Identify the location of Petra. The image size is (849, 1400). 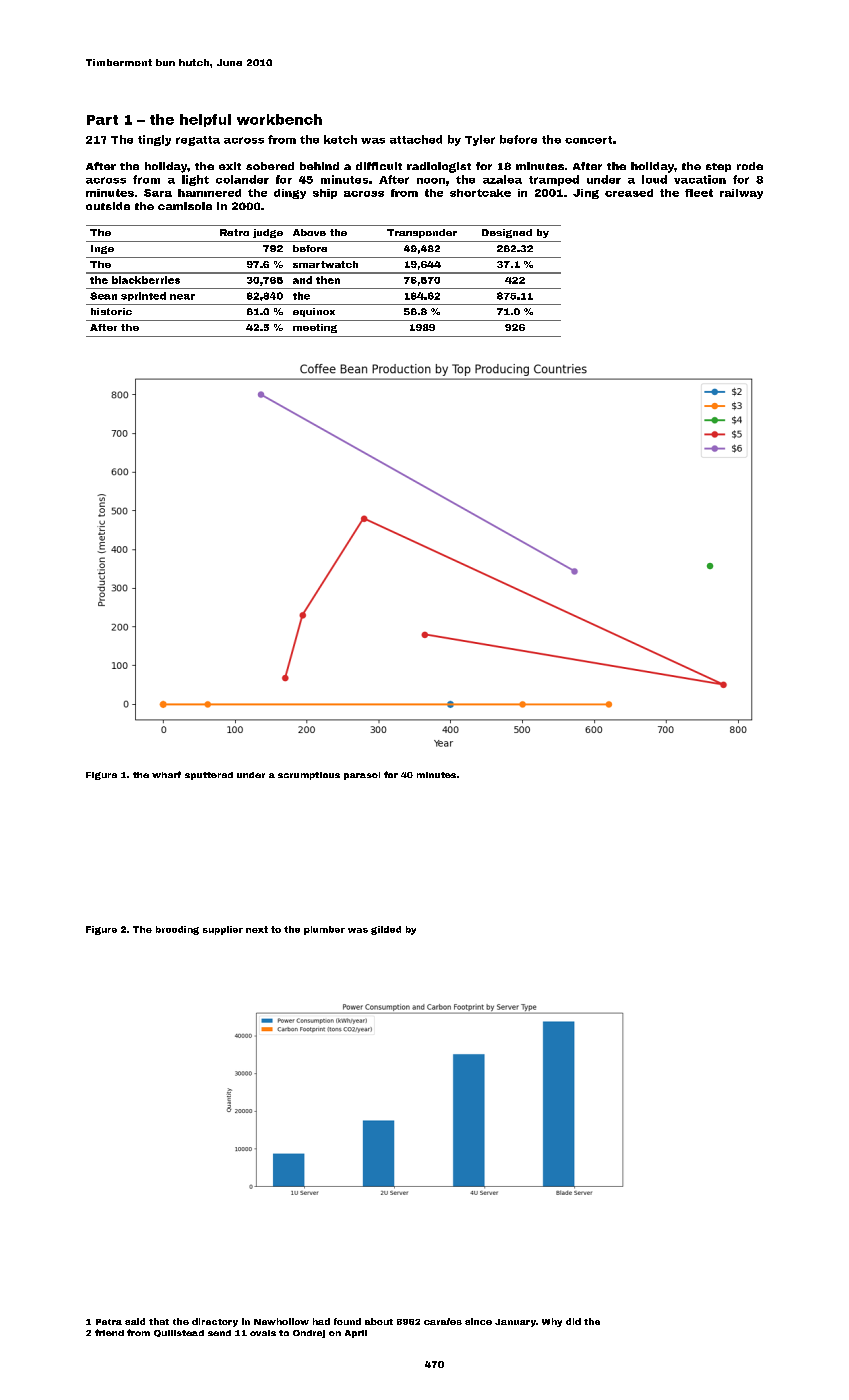
(109, 1322).
